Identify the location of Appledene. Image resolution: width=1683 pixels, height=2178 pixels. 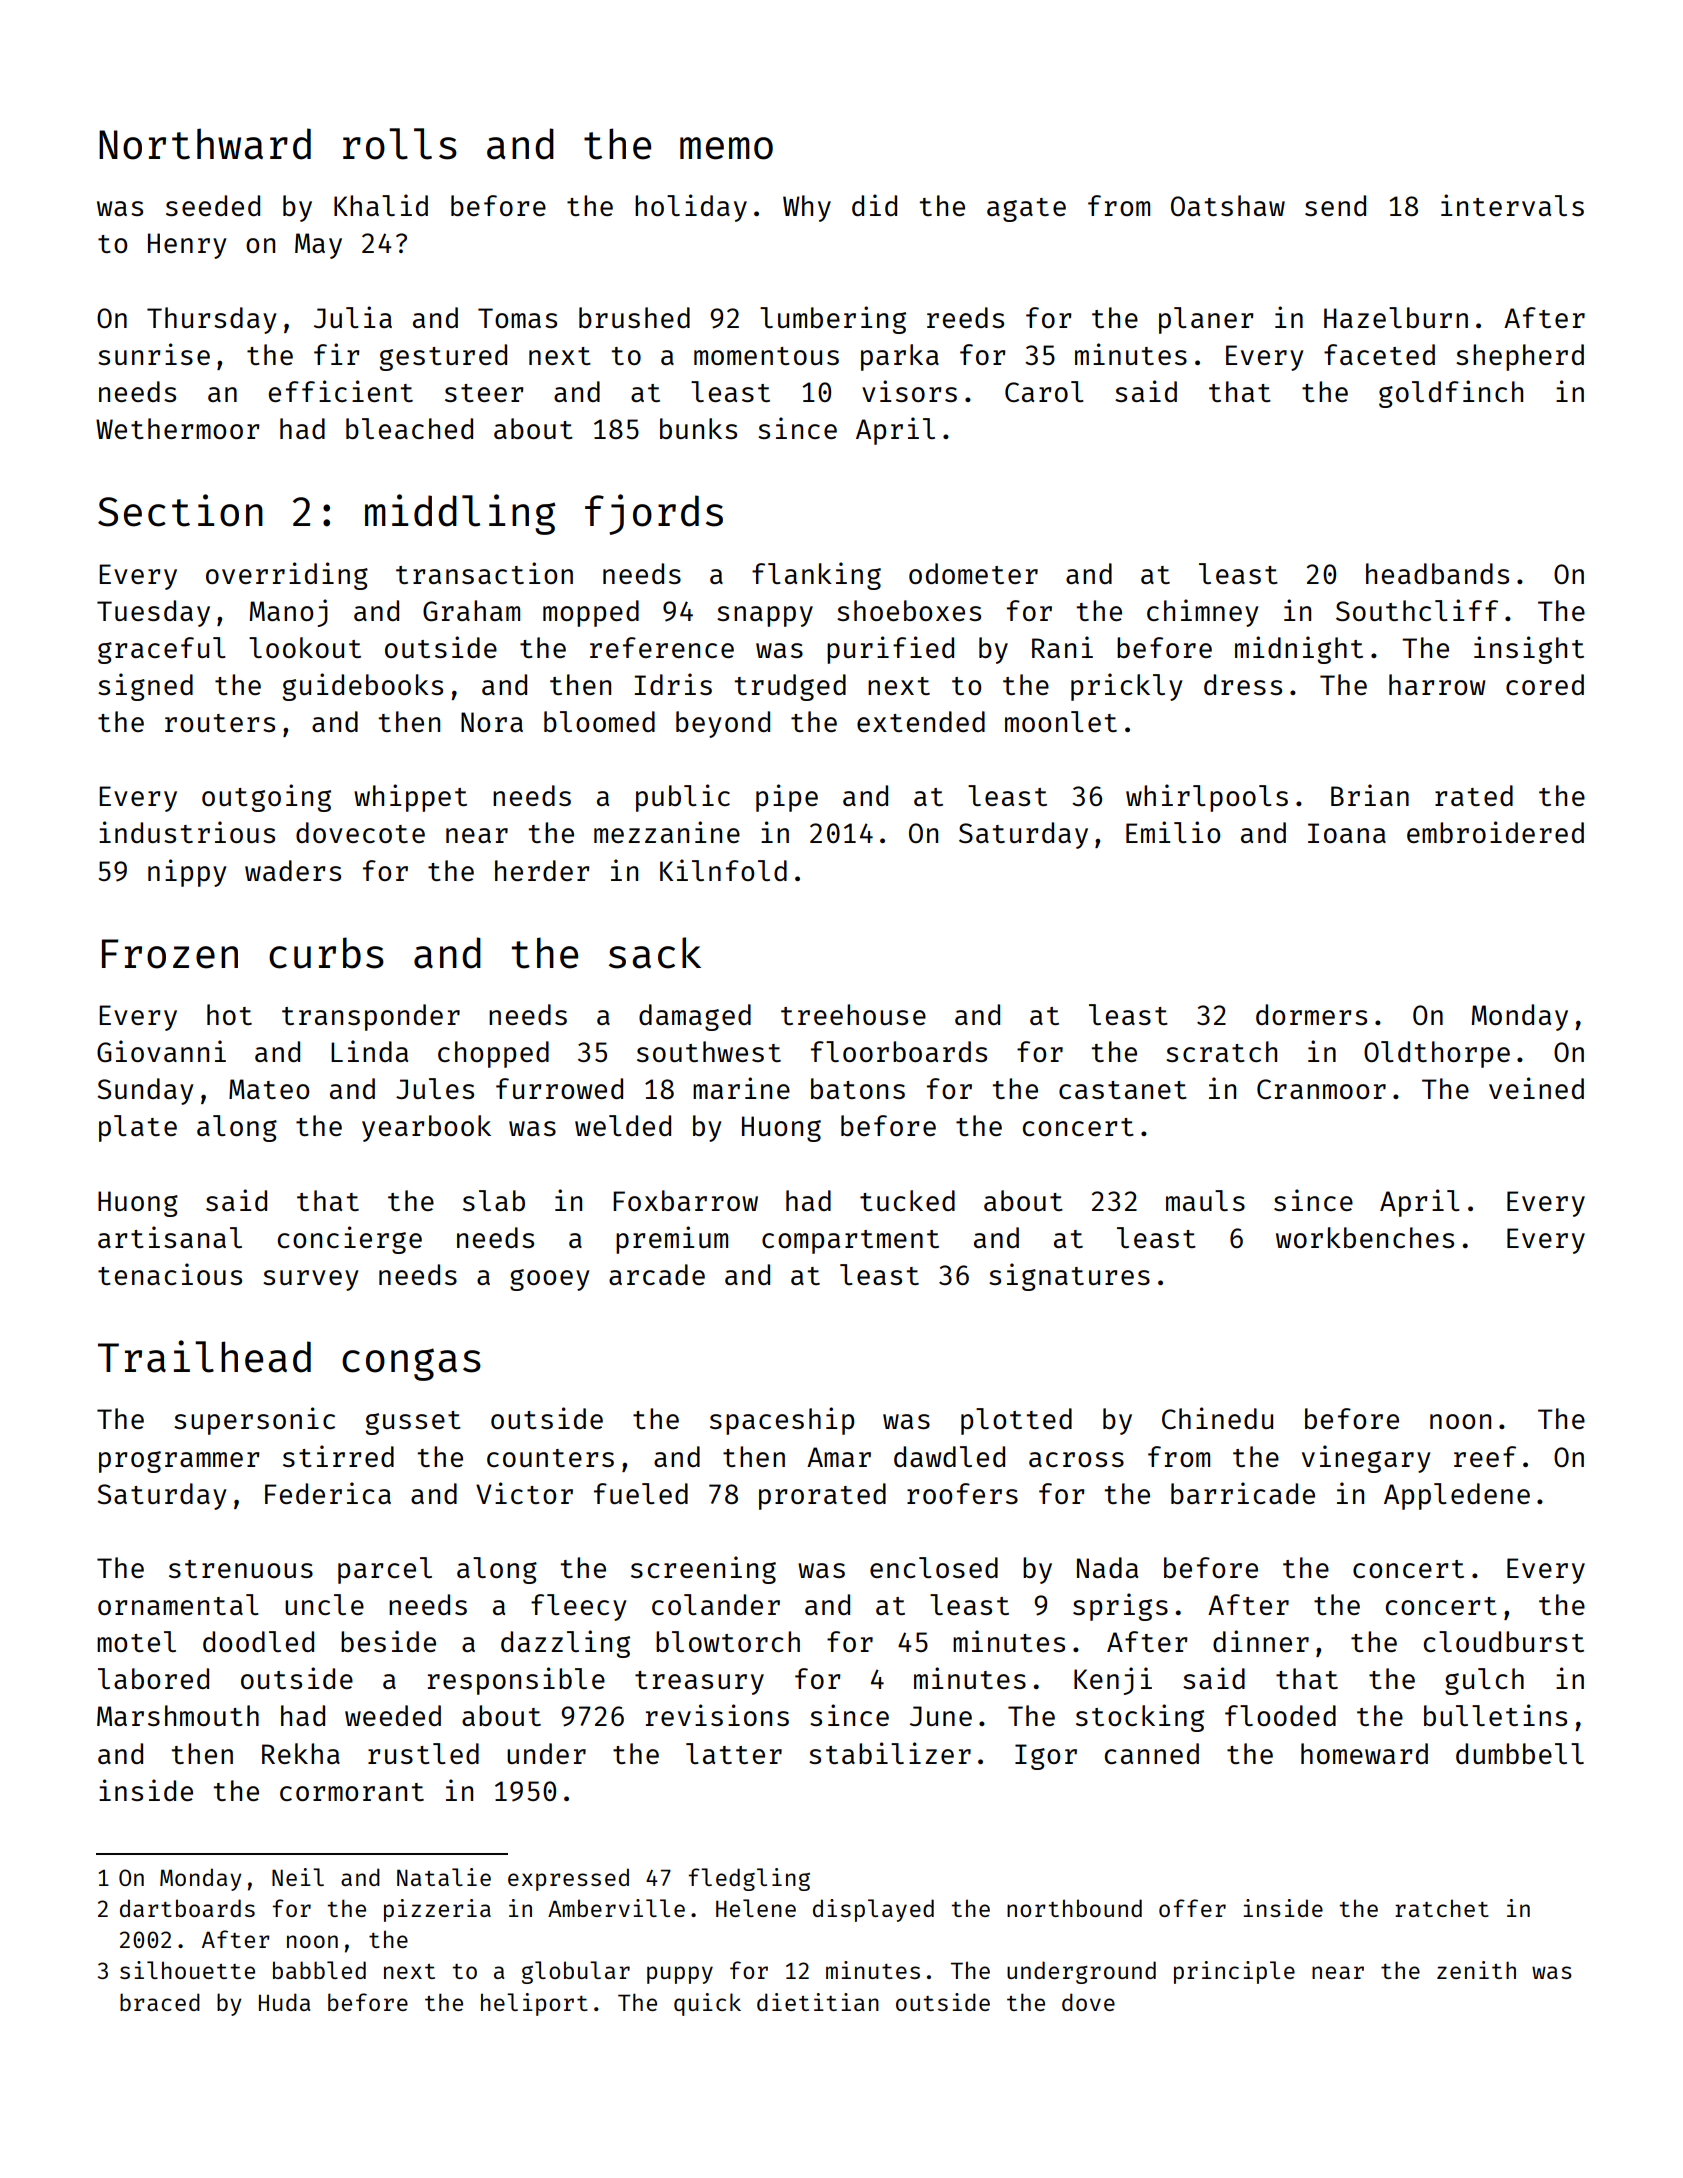
(1457, 1496).
